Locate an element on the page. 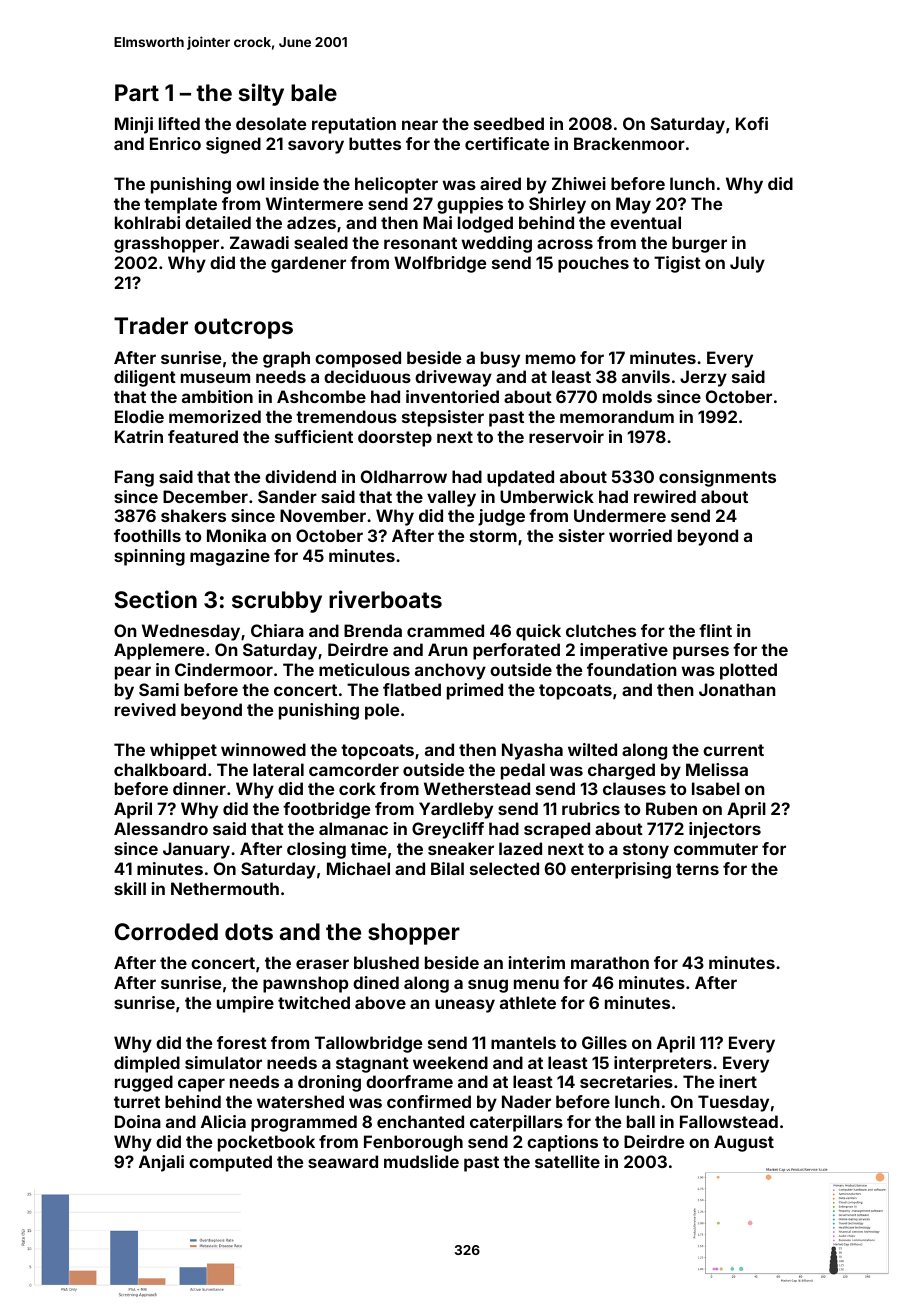  primed is located at coordinates (475, 691).
